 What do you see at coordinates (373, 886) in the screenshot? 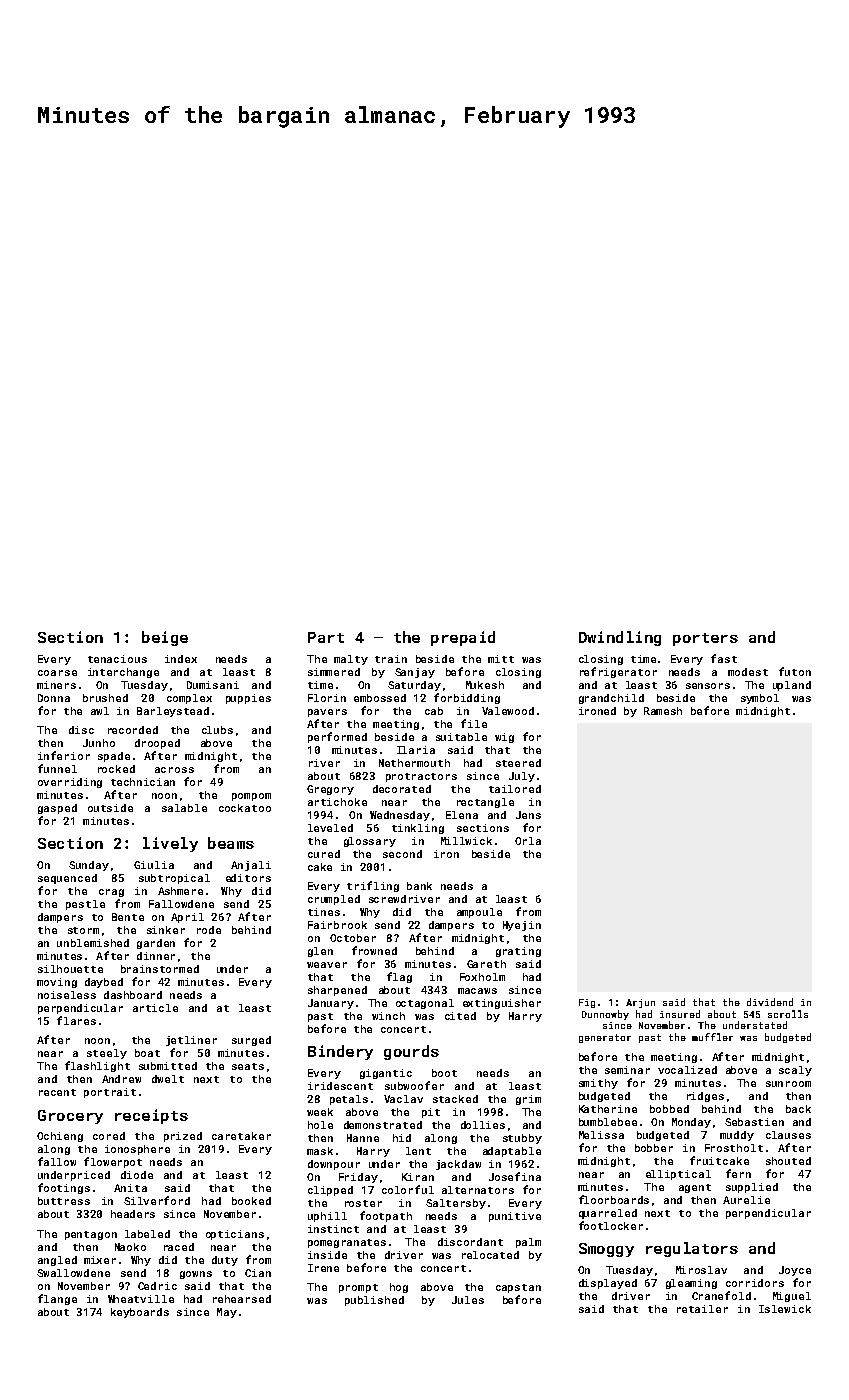
I see `trifling` at bounding box center [373, 886].
